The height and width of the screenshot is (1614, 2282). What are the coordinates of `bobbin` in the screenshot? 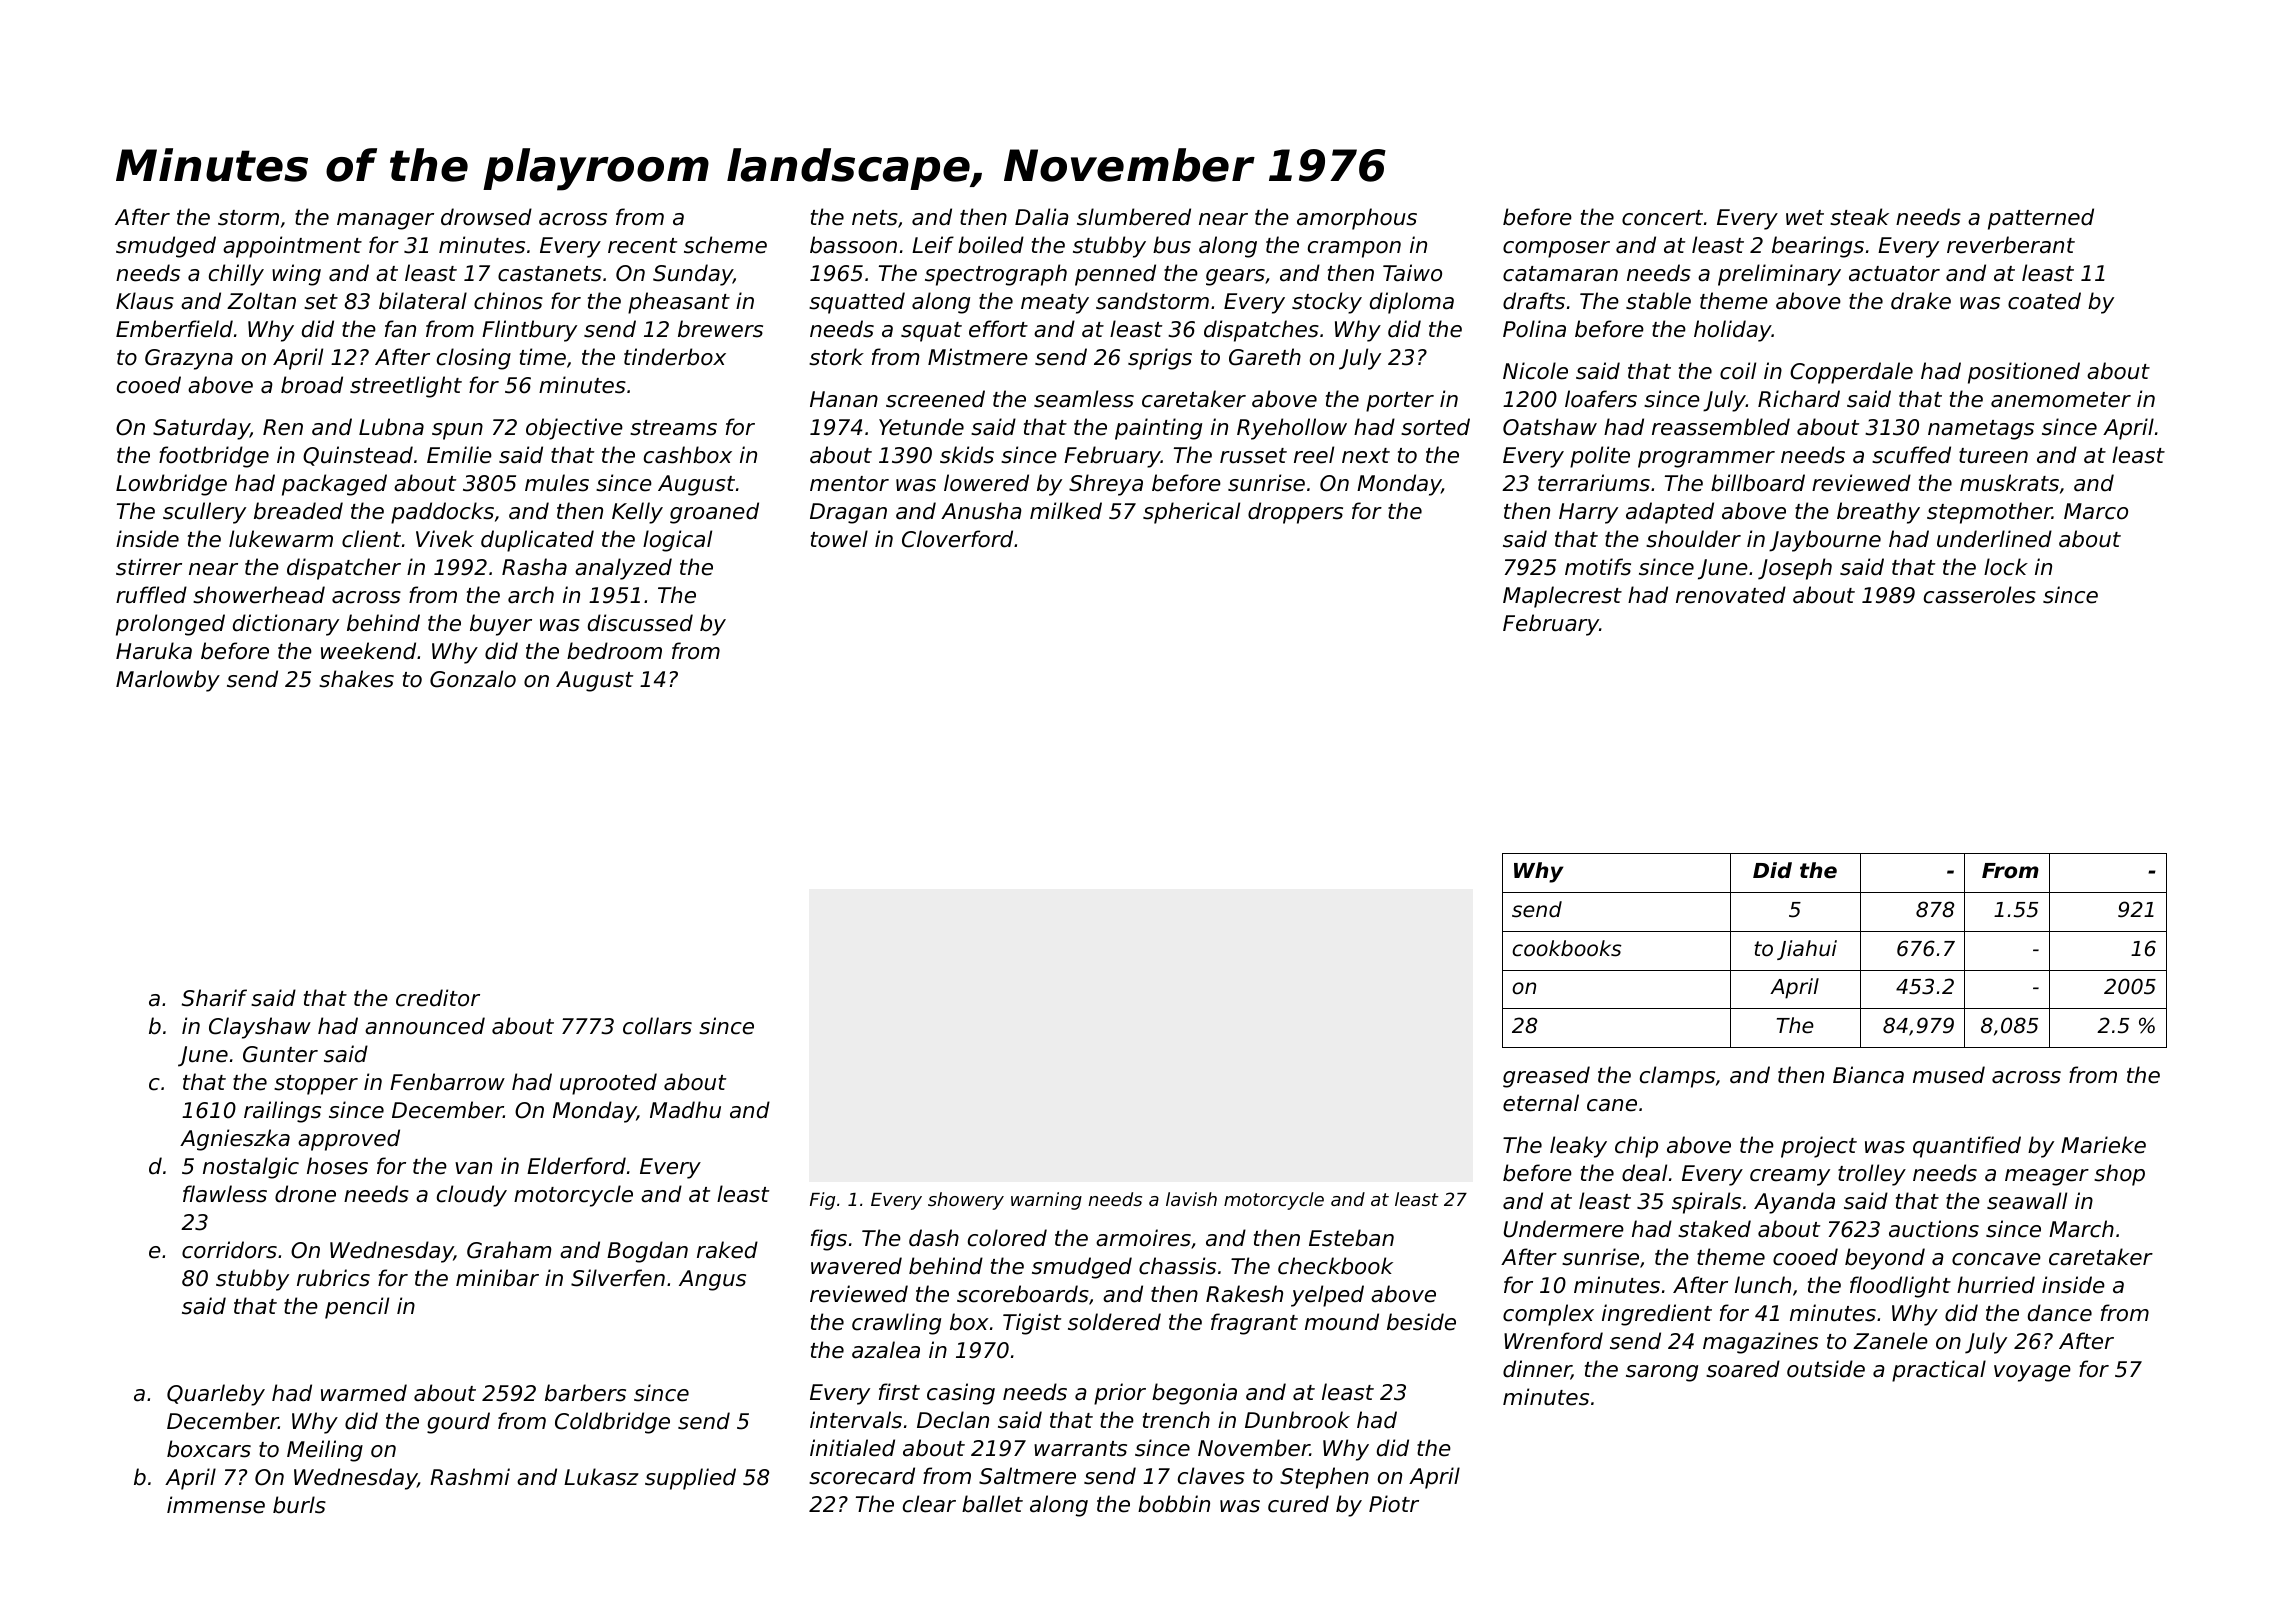 It's located at (1174, 1504).
